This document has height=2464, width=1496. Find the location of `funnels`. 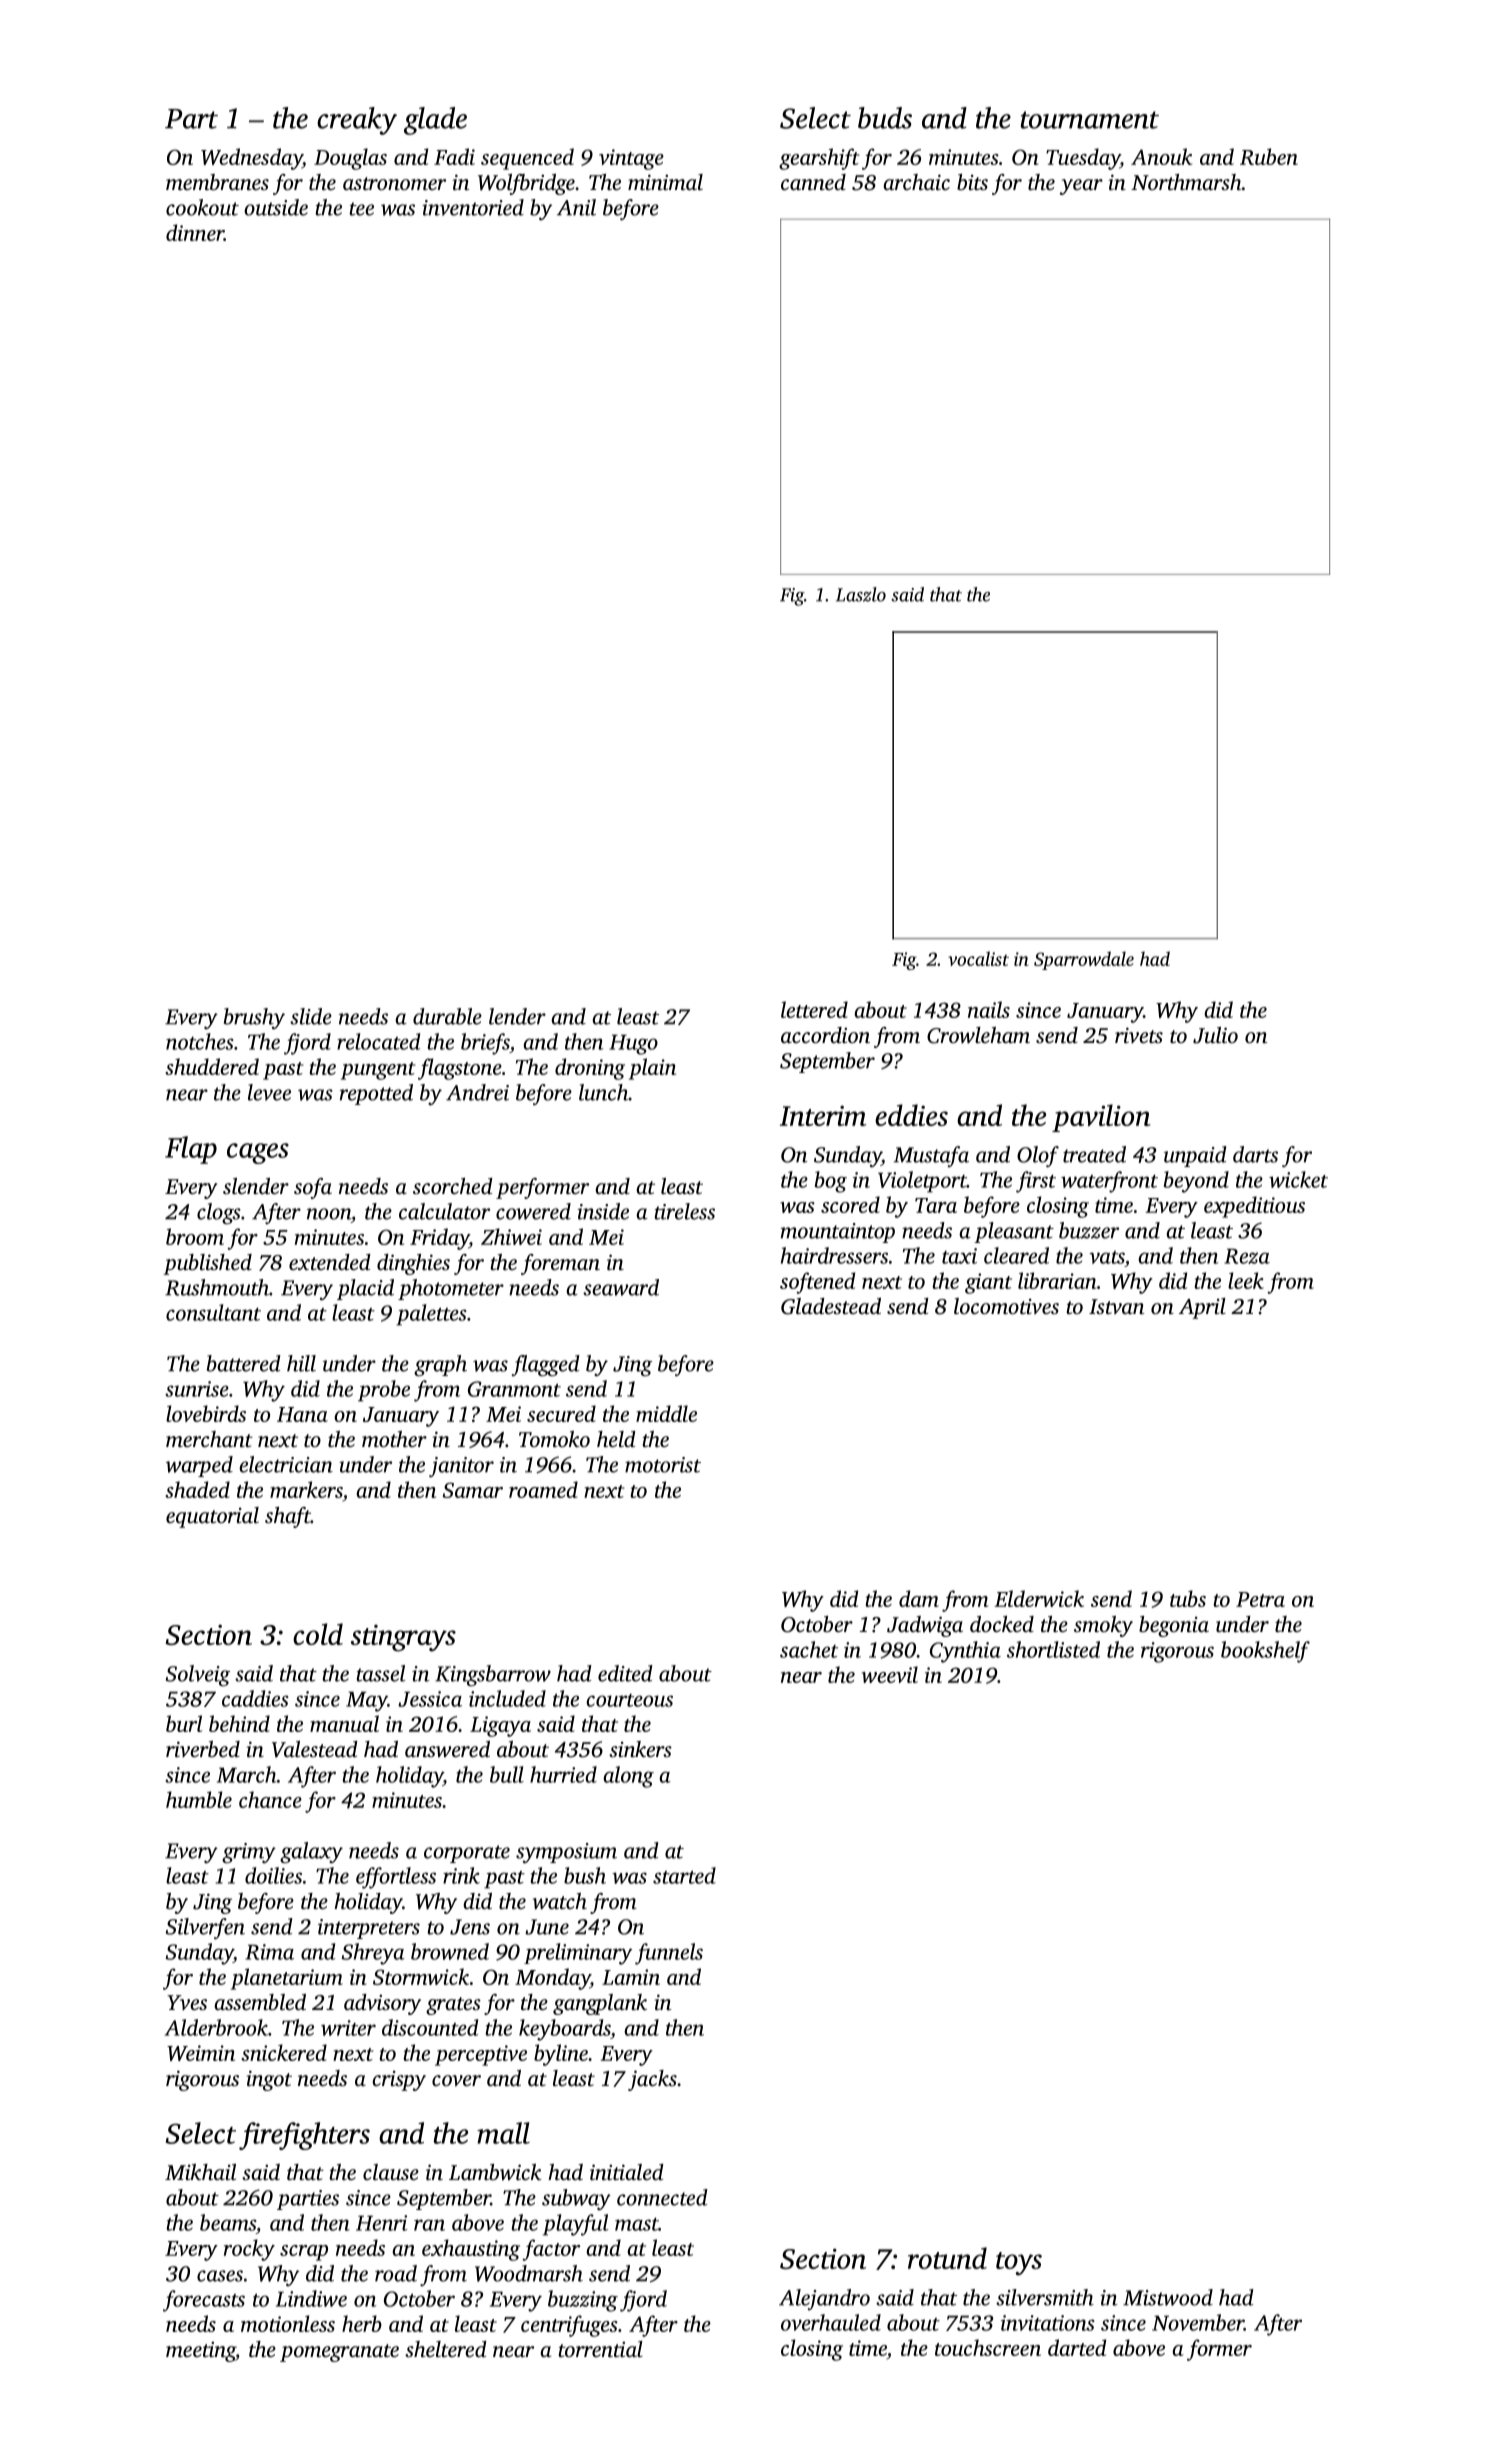

funnels is located at coordinates (669, 1954).
